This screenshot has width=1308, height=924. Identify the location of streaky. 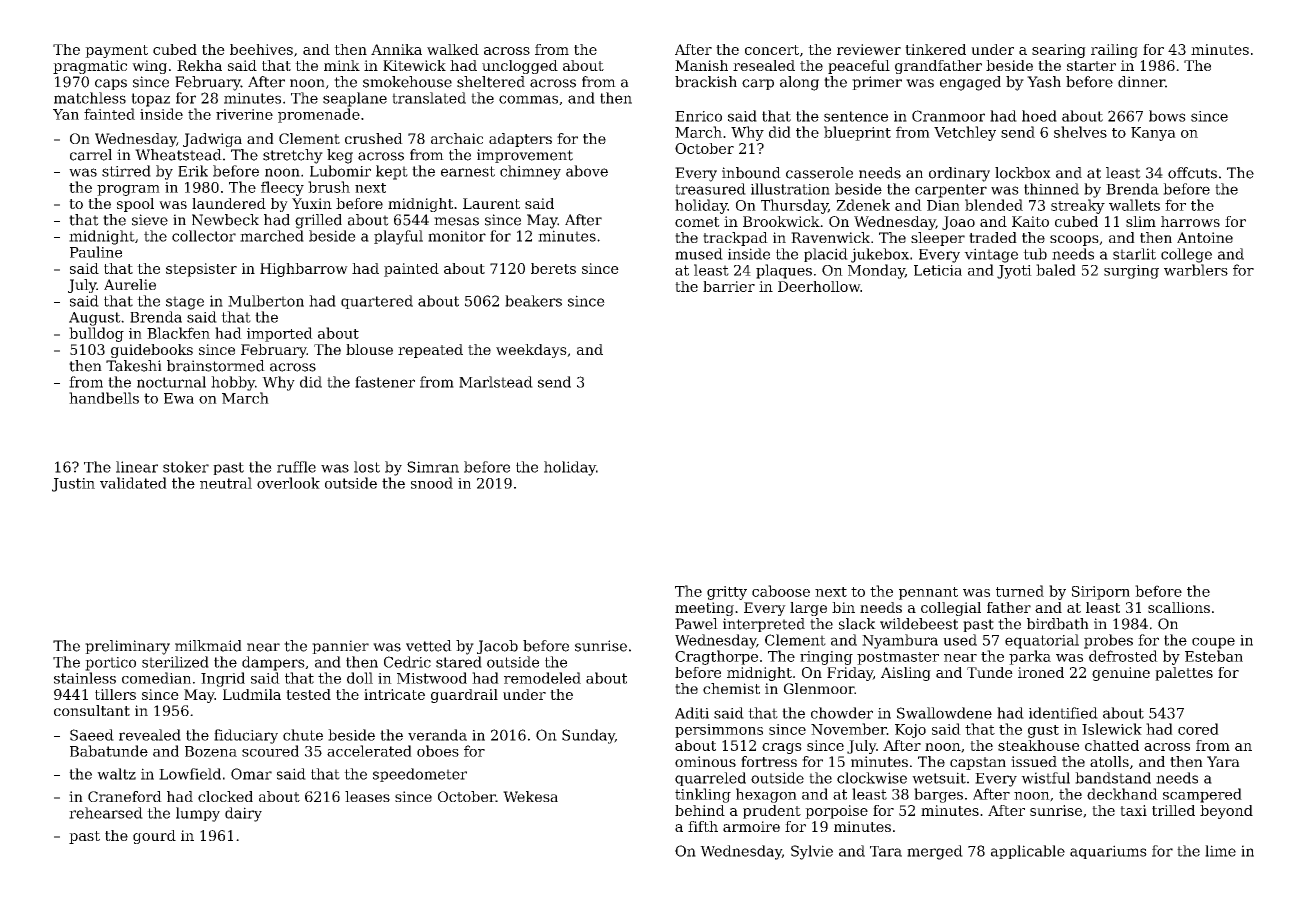
(1078, 206).
